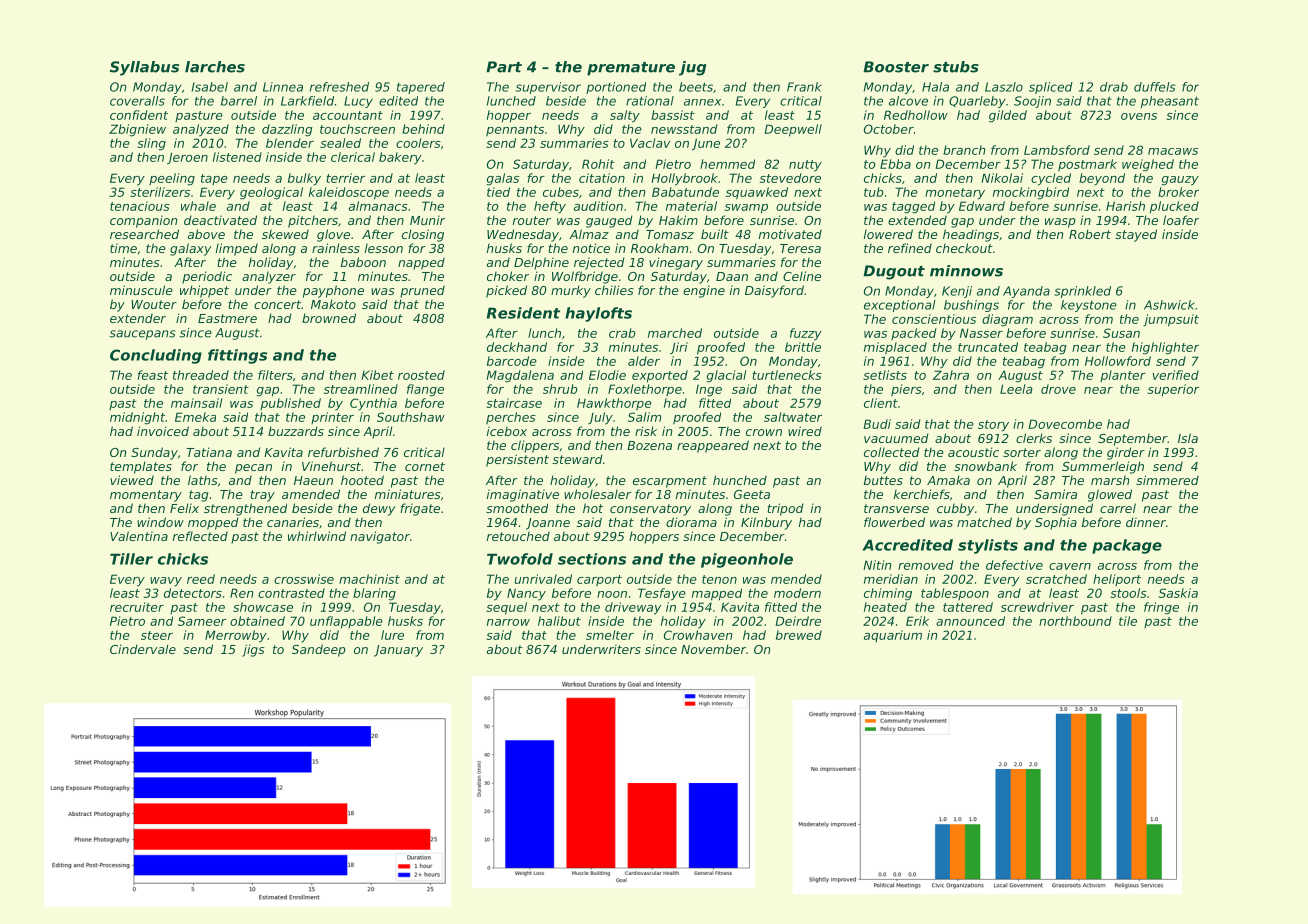  Describe the element at coordinates (717, 594) in the page. I see `mapped` at that location.
